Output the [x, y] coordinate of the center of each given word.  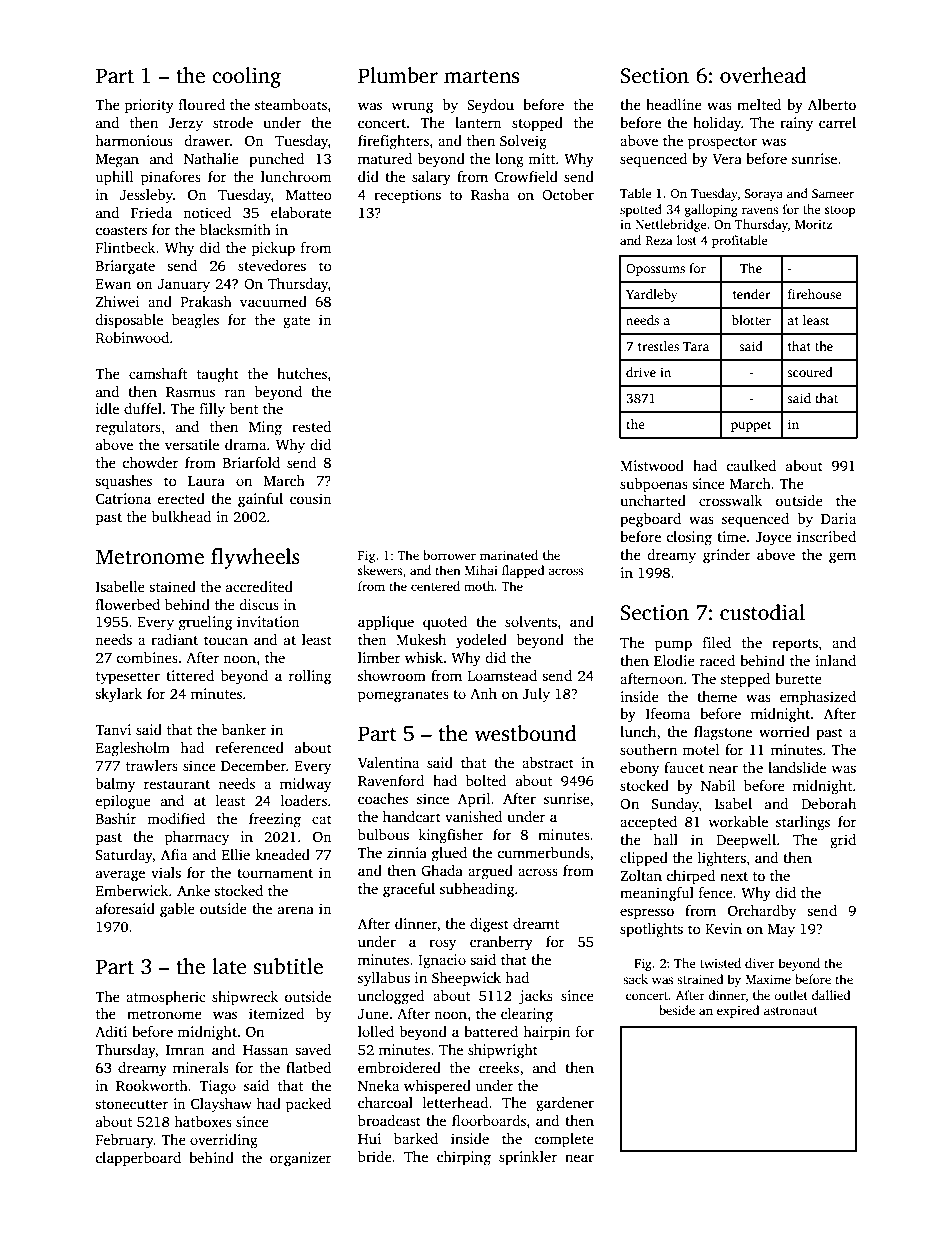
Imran [185, 1050]
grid [843, 841]
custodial [762, 612]
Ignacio [442, 961]
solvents [531, 621]
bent [244, 408]
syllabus [384, 979]
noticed [207, 212]
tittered [190, 675]
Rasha [490, 194]
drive [641, 372]
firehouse [815, 294]
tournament [275, 873]
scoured [810, 372]
